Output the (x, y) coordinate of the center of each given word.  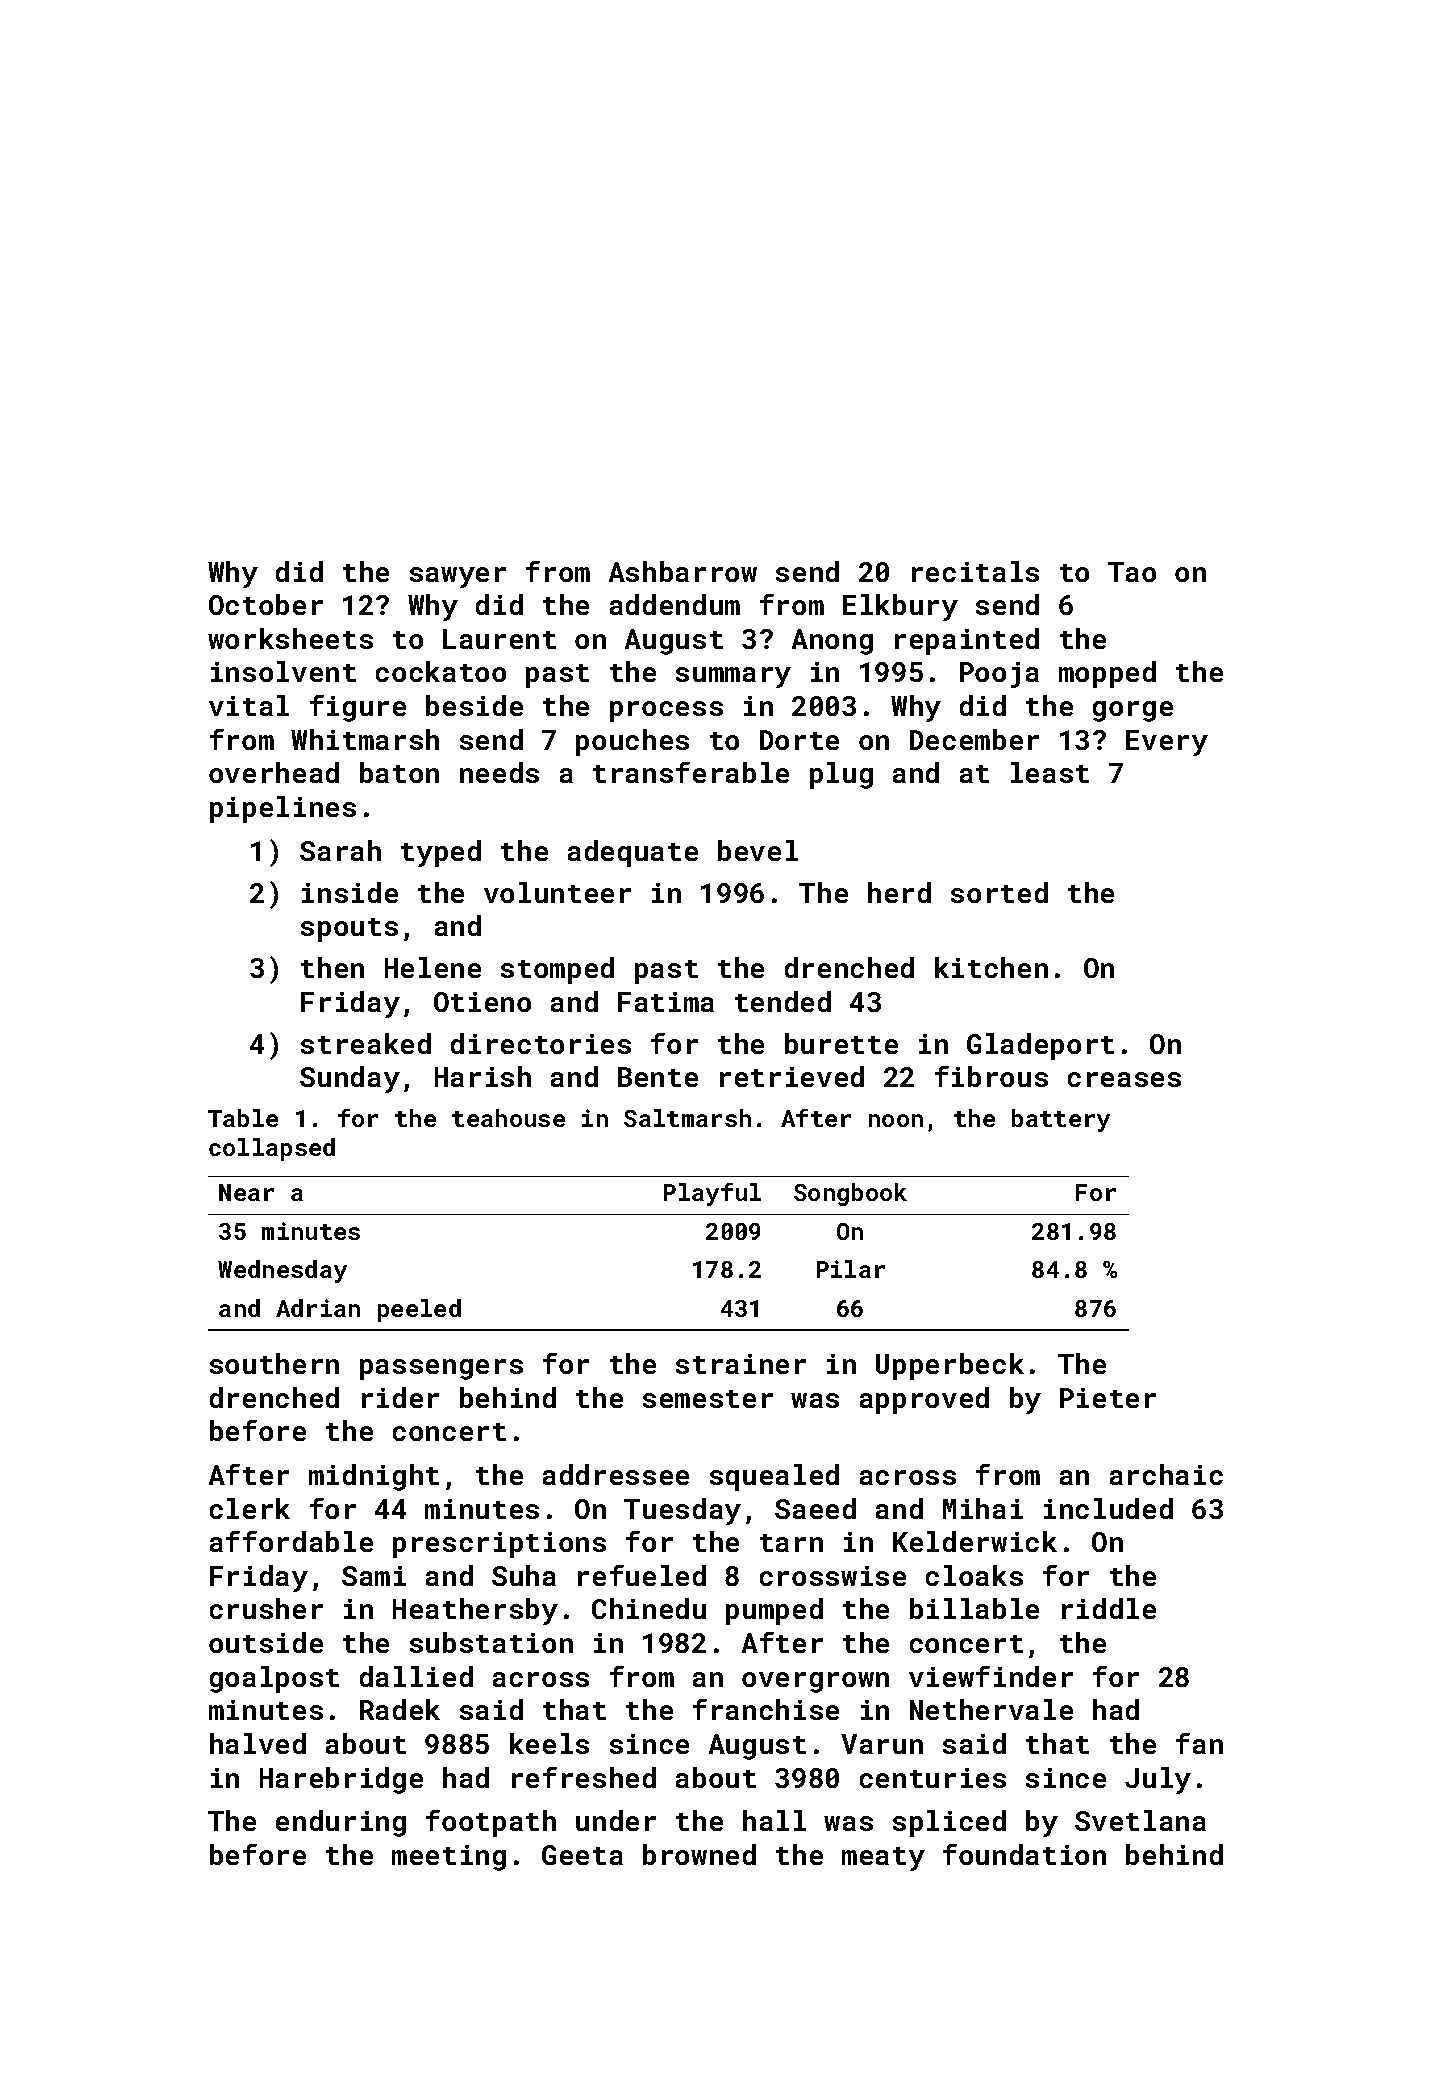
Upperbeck (950, 1366)
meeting (449, 1858)
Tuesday (682, 1511)
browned (699, 1854)
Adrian (318, 1308)
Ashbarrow (683, 571)
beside (474, 705)
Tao (1132, 572)
